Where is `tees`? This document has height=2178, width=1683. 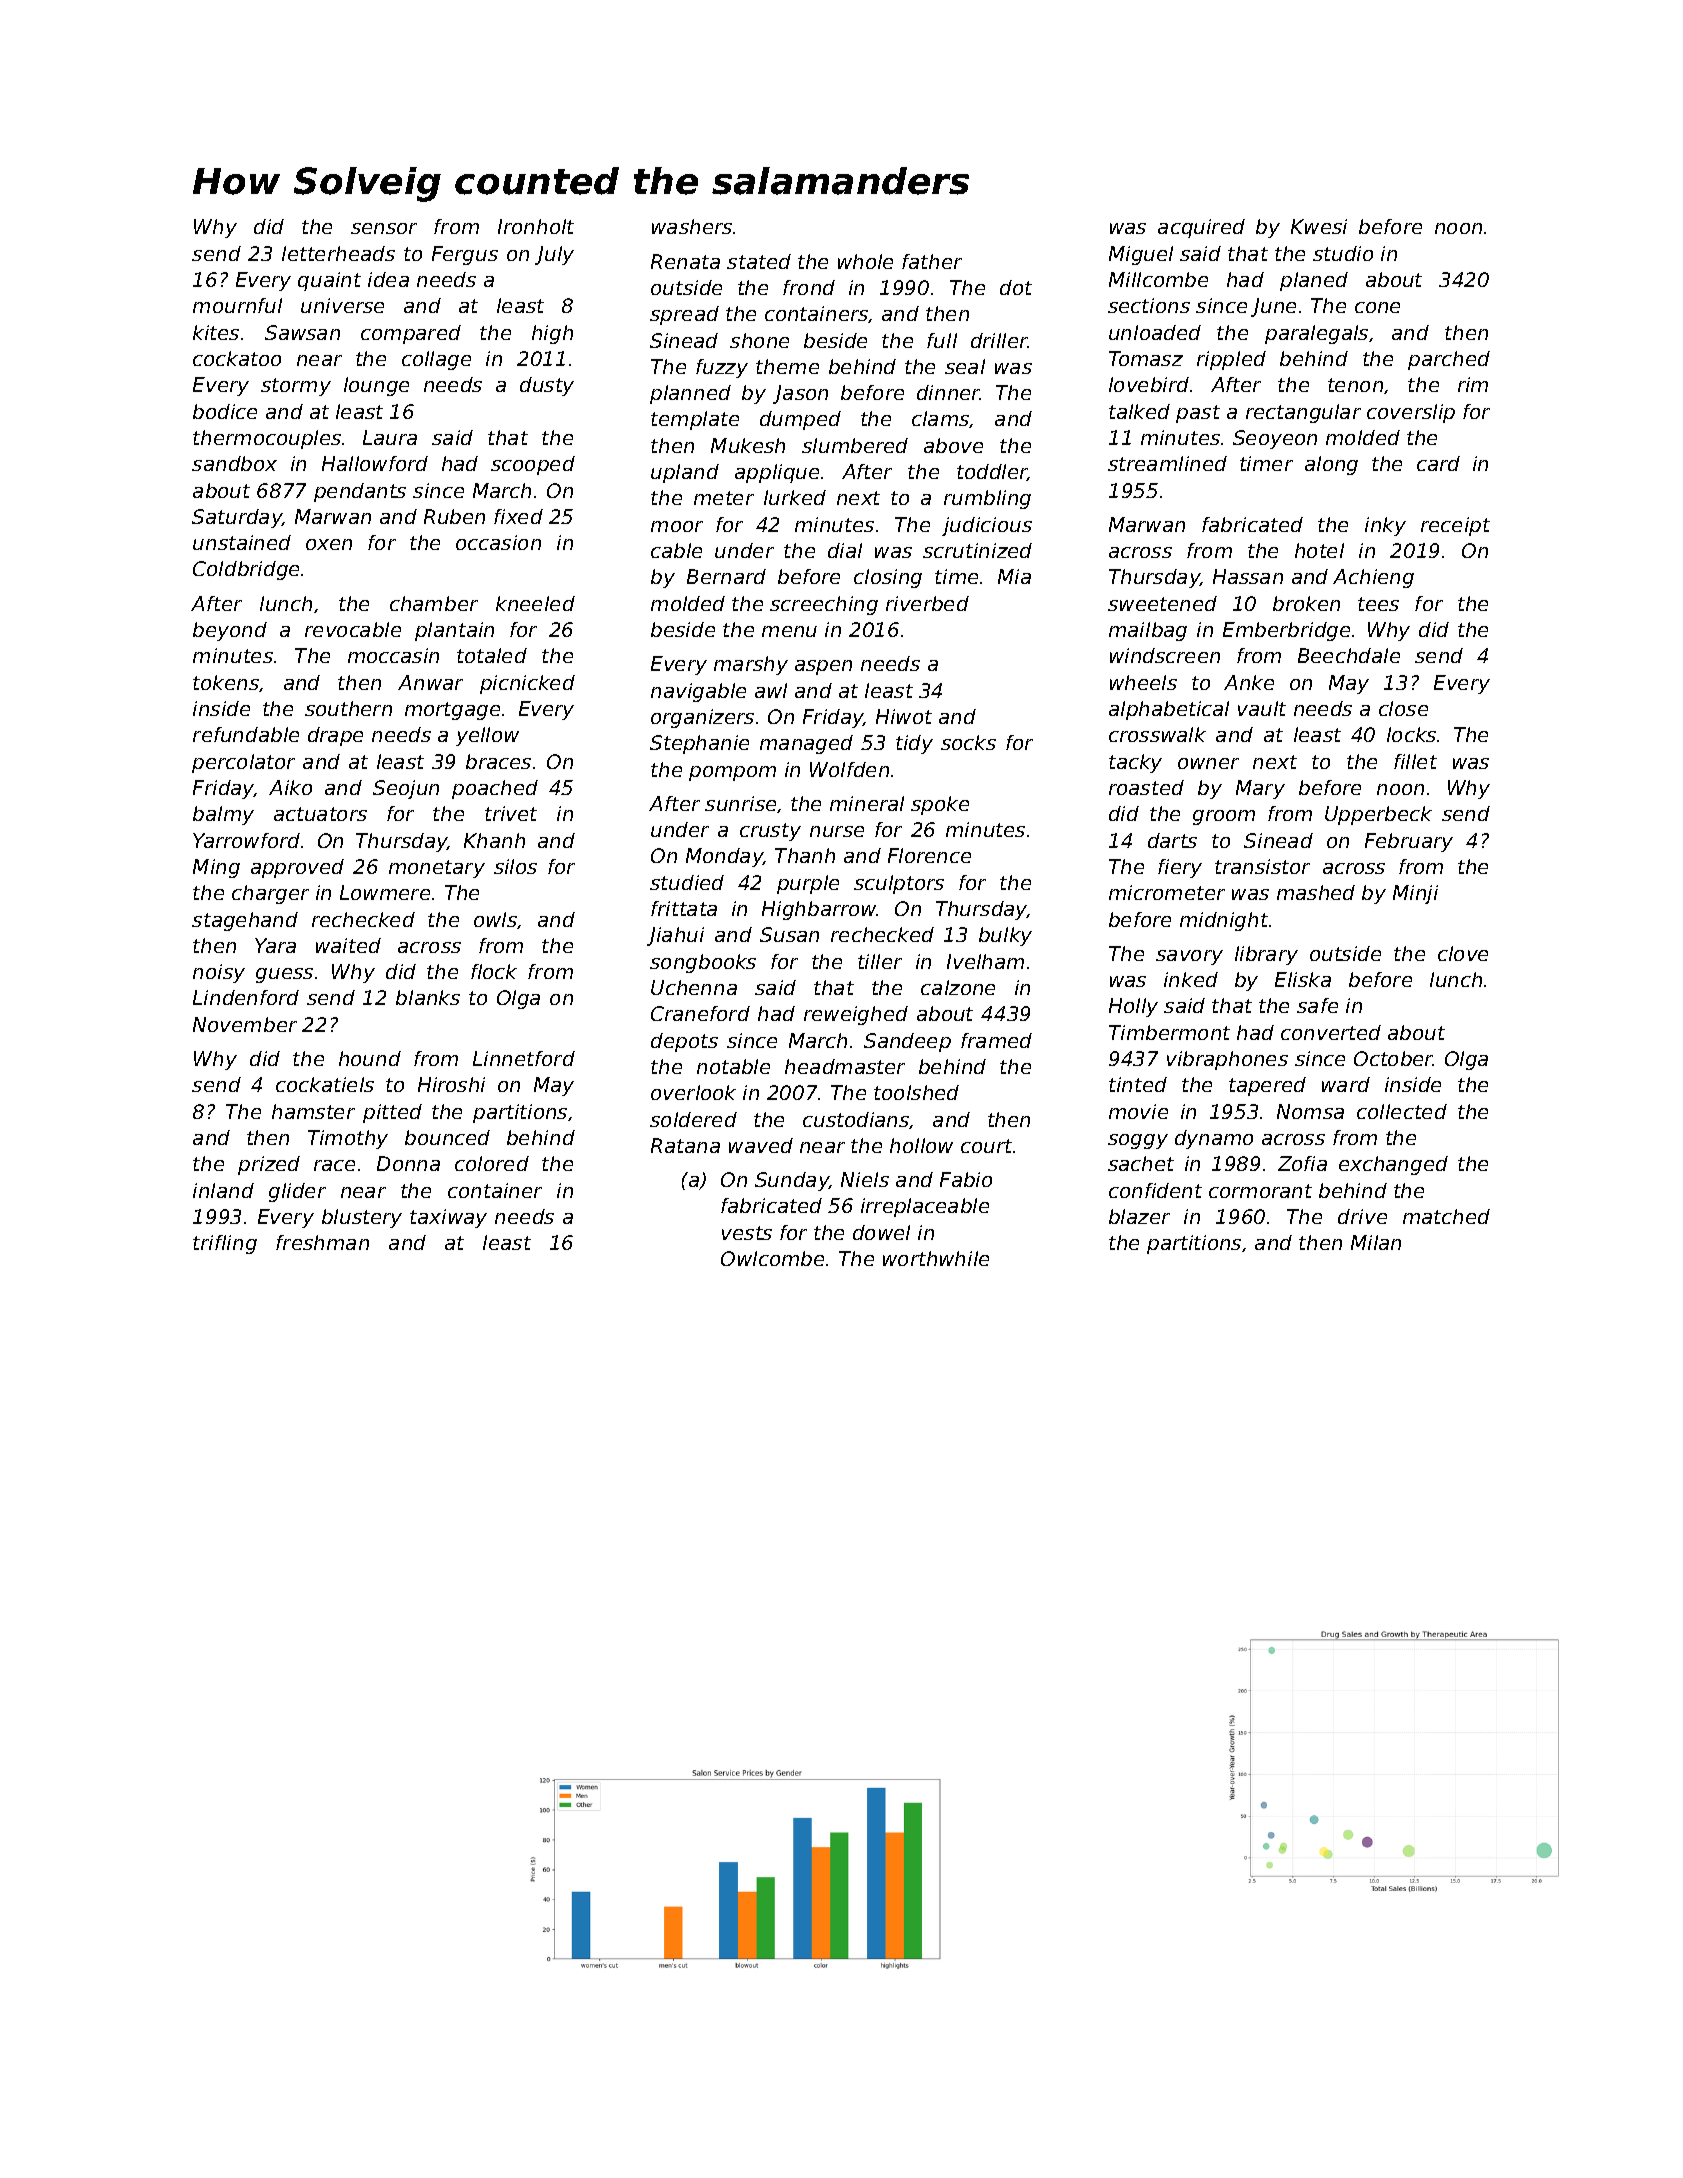 tees is located at coordinates (1378, 604).
